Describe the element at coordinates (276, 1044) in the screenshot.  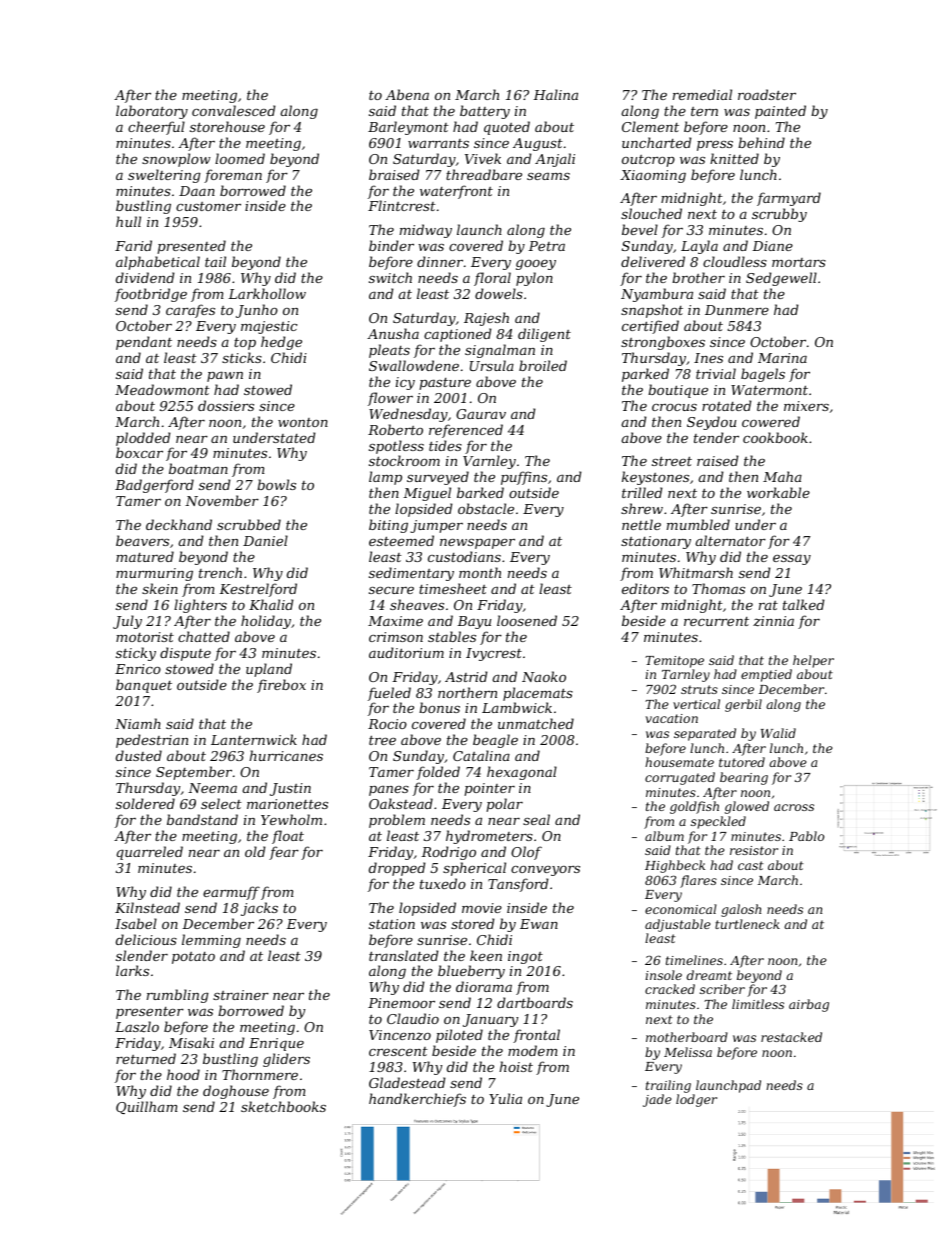
I see `Enrique` at that location.
